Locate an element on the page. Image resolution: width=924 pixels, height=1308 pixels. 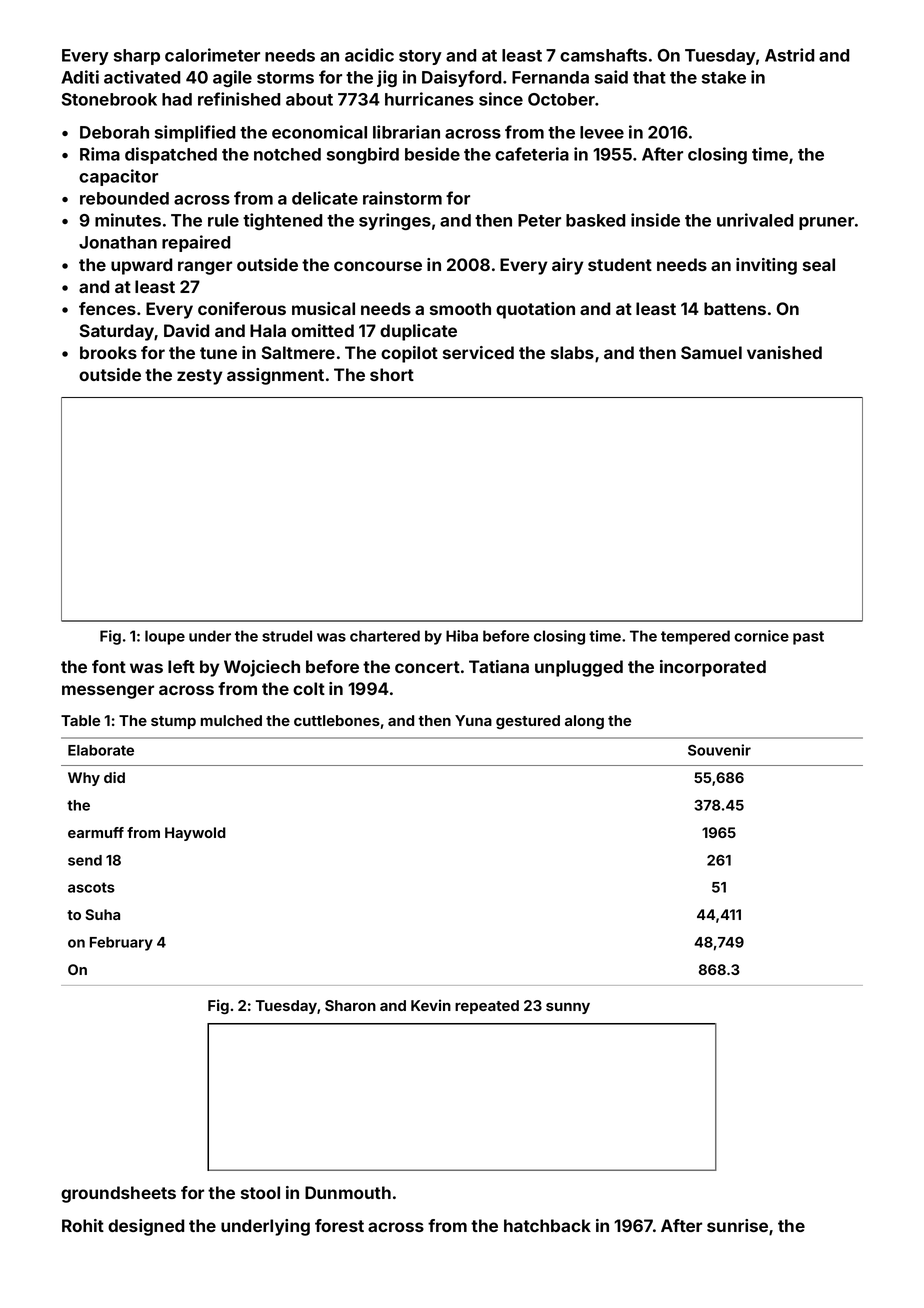
acidic is located at coordinates (369, 55).
